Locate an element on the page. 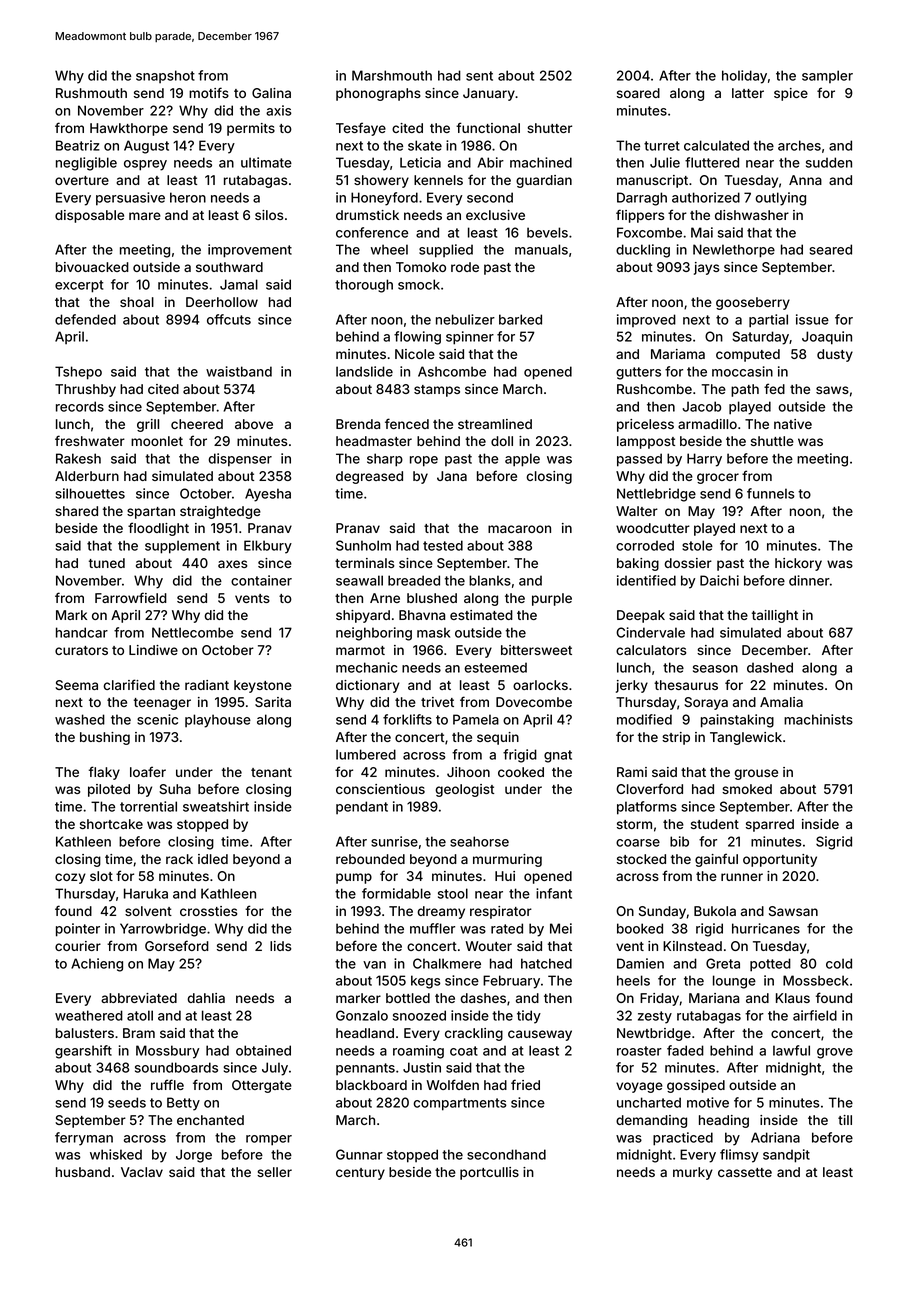  nebulizer is located at coordinates (465, 319).
